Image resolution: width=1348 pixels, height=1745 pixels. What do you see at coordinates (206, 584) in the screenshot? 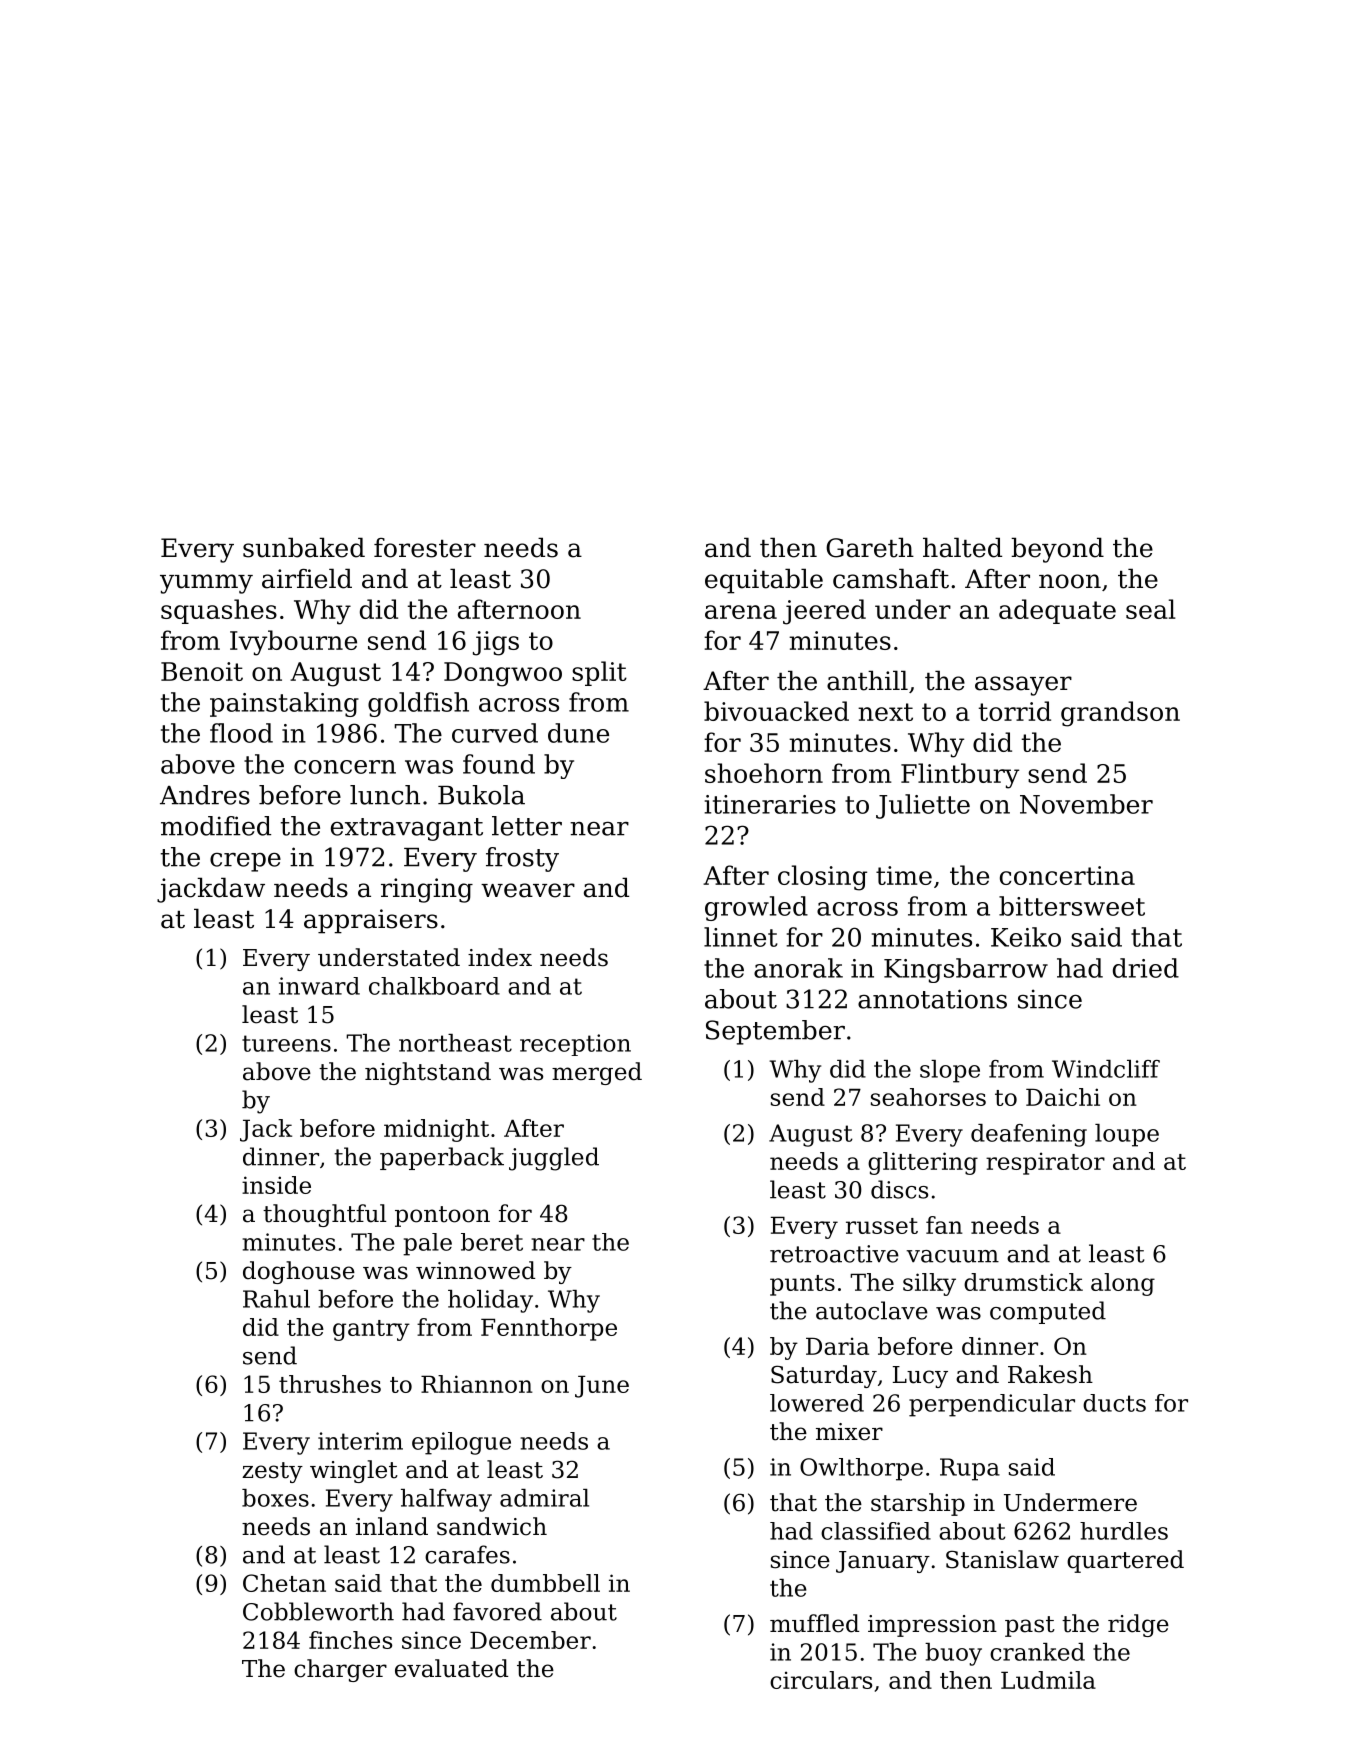
I see `yummy` at bounding box center [206, 584].
